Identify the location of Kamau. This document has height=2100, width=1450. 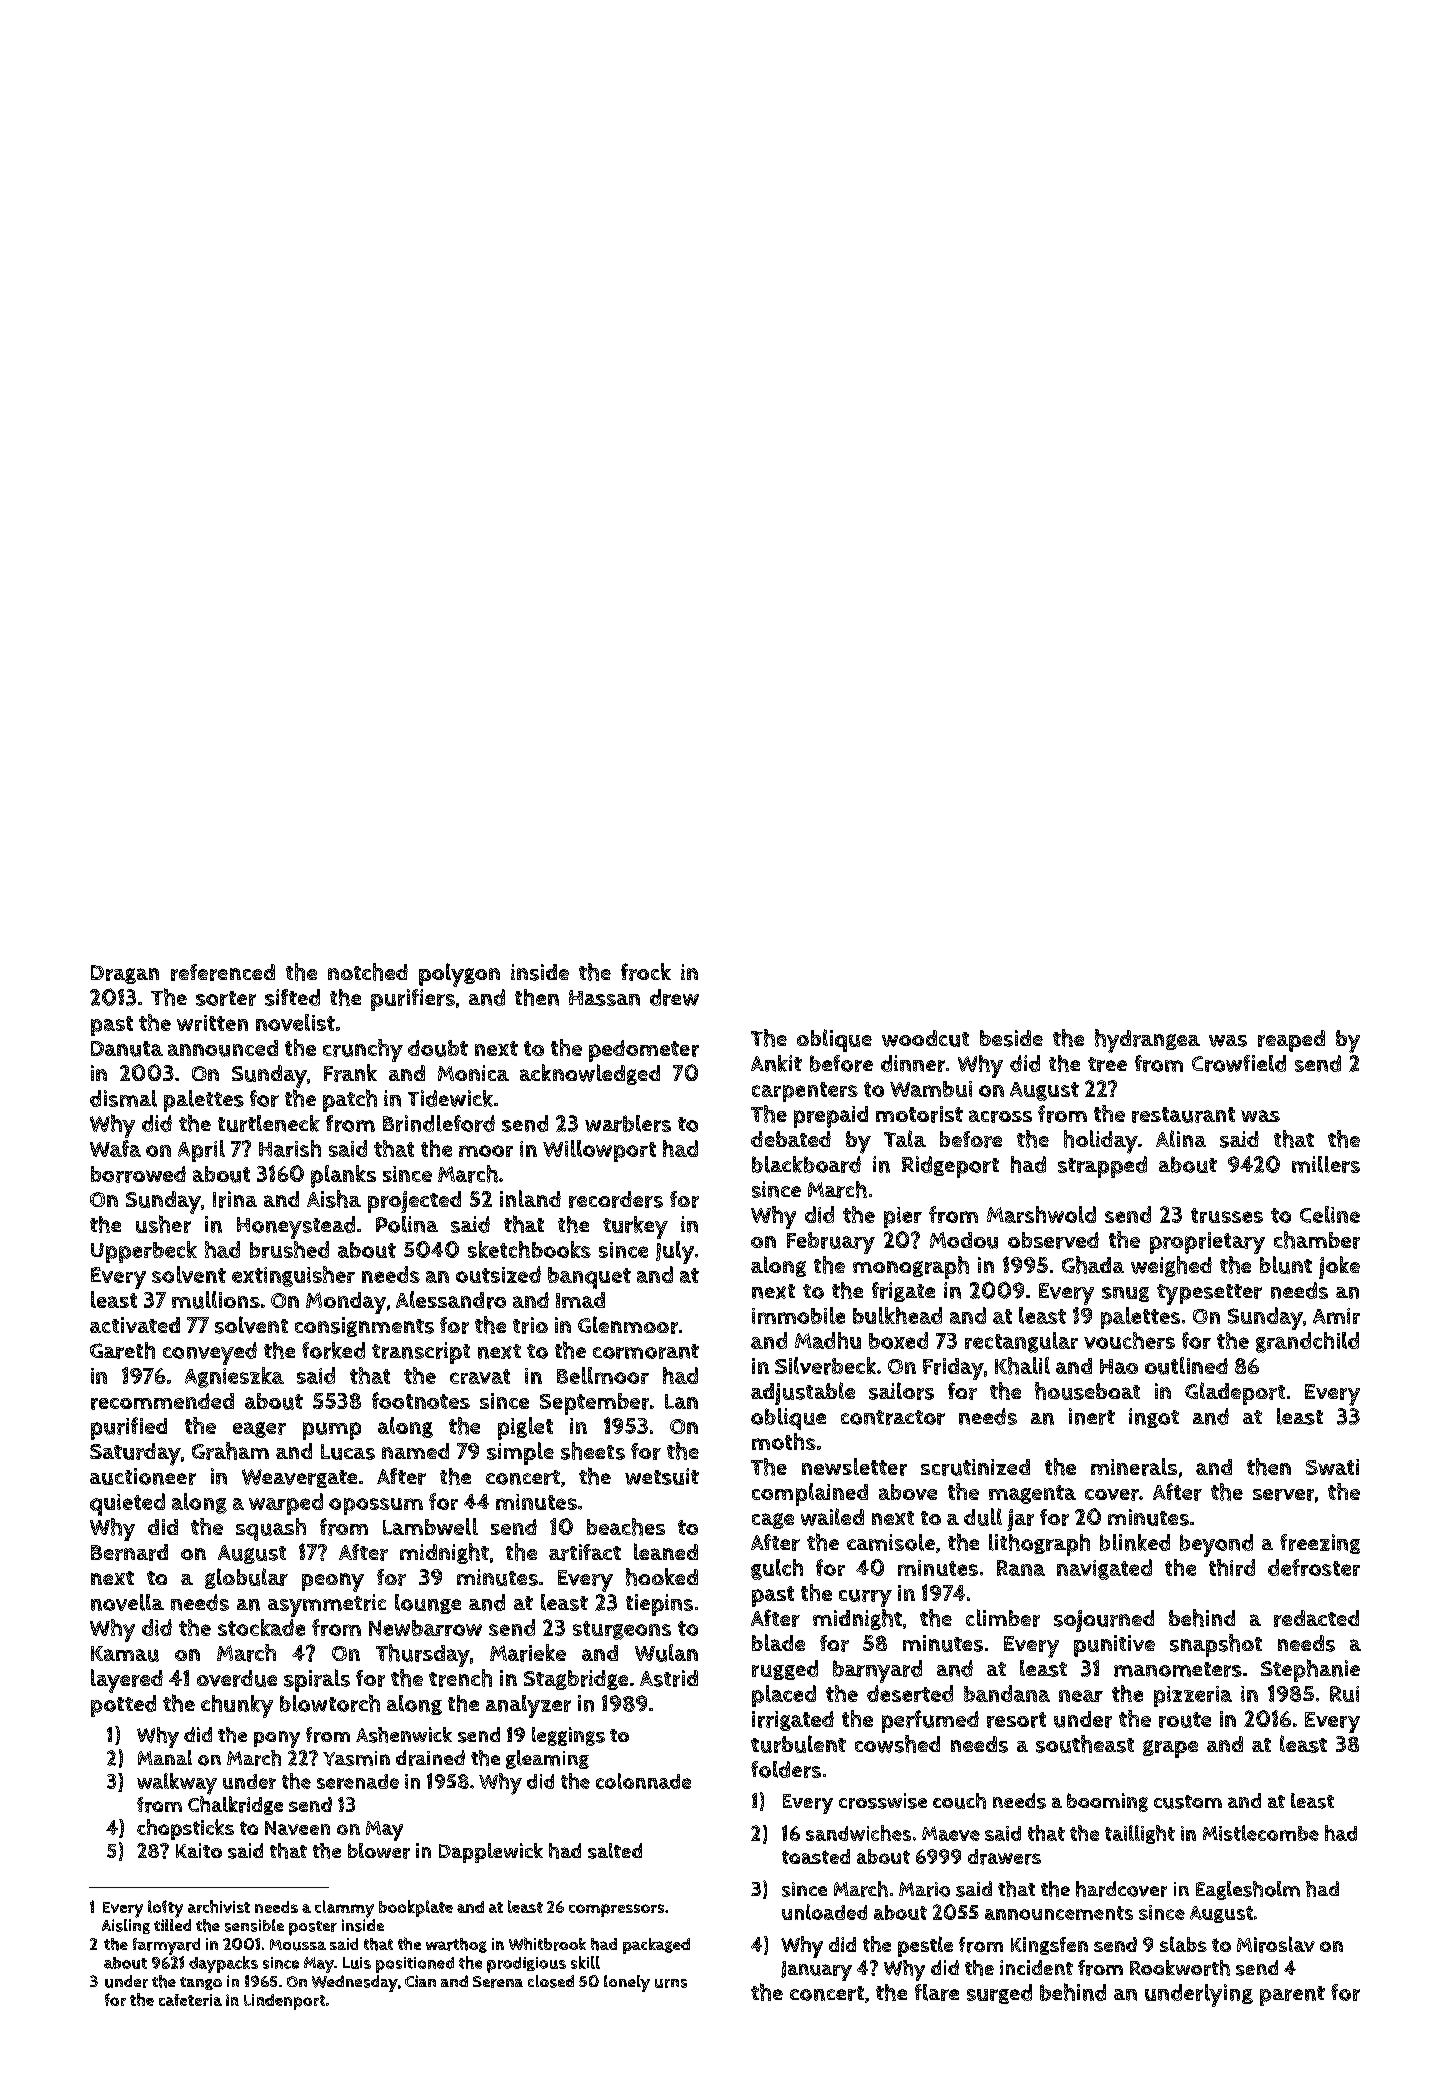
(125, 1654).
